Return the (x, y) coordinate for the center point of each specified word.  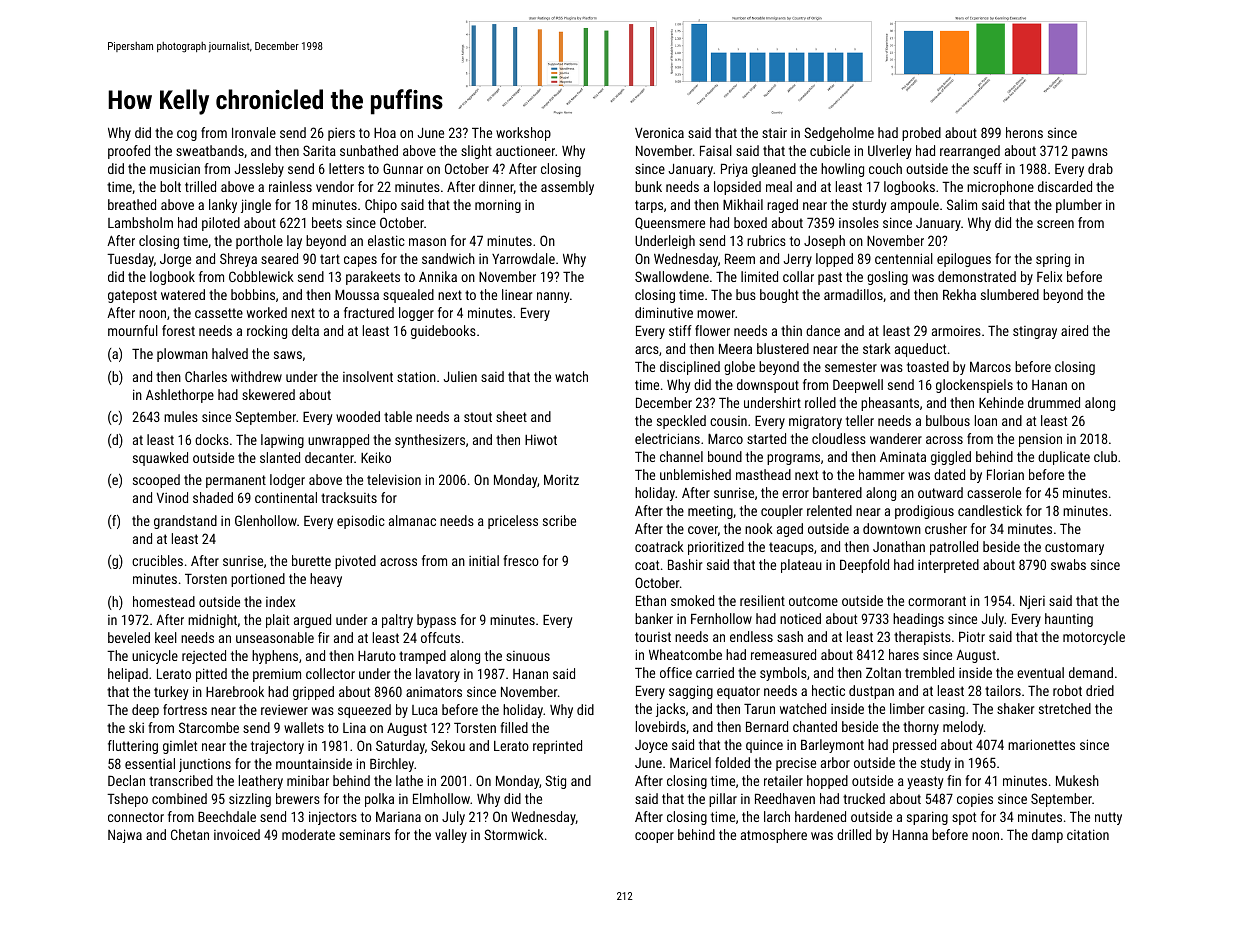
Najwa (125, 836)
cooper (654, 837)
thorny (921, 728)
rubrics (766, 240)
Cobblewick (261, 276)
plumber (1079, 206)
